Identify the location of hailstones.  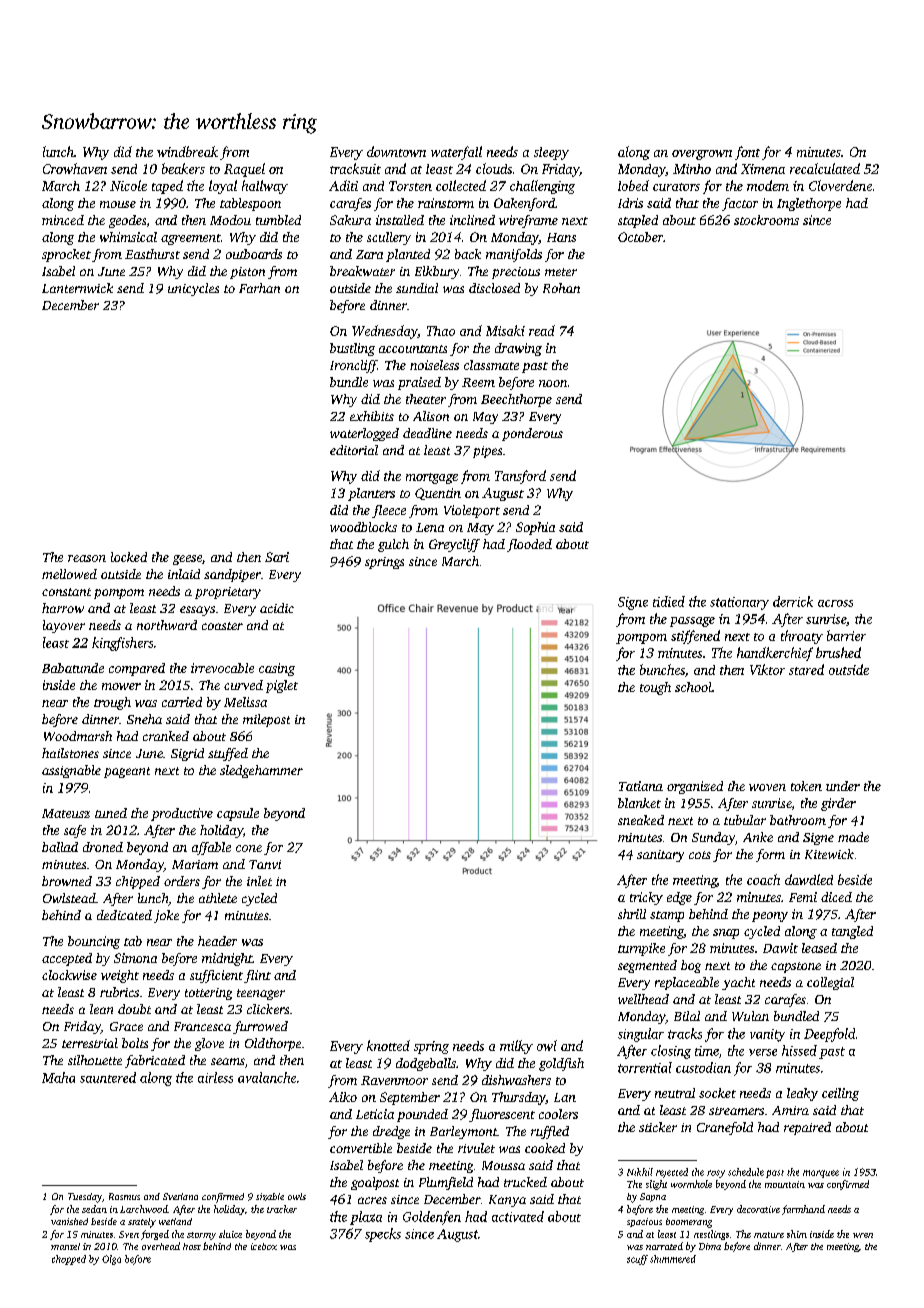
(70, 753).
